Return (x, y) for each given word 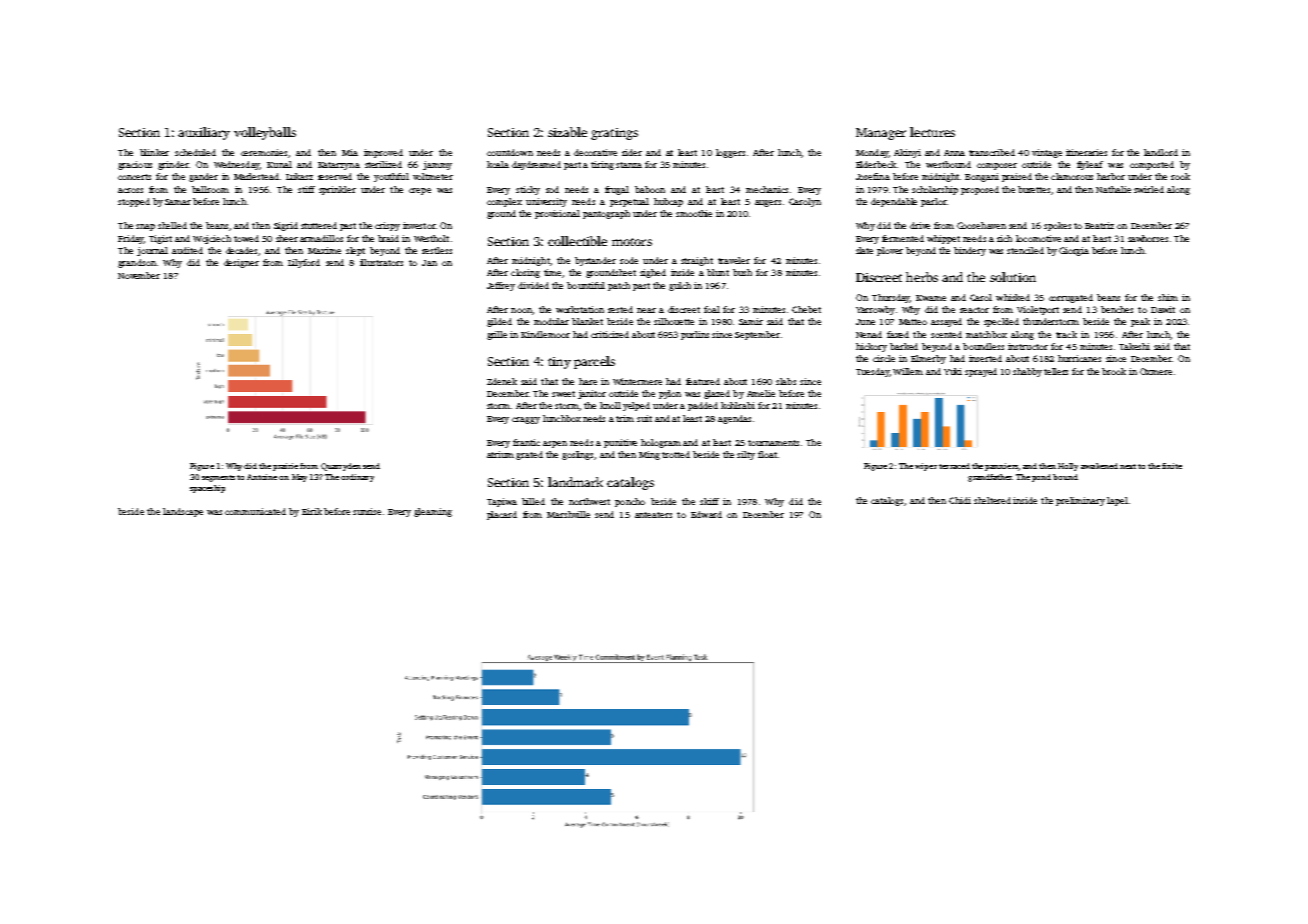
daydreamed (536, 165)
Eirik (312, 511)
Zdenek (502, 381)
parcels (594, 362)
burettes (1034, 189)
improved (383, 153)
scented (946, 334)
